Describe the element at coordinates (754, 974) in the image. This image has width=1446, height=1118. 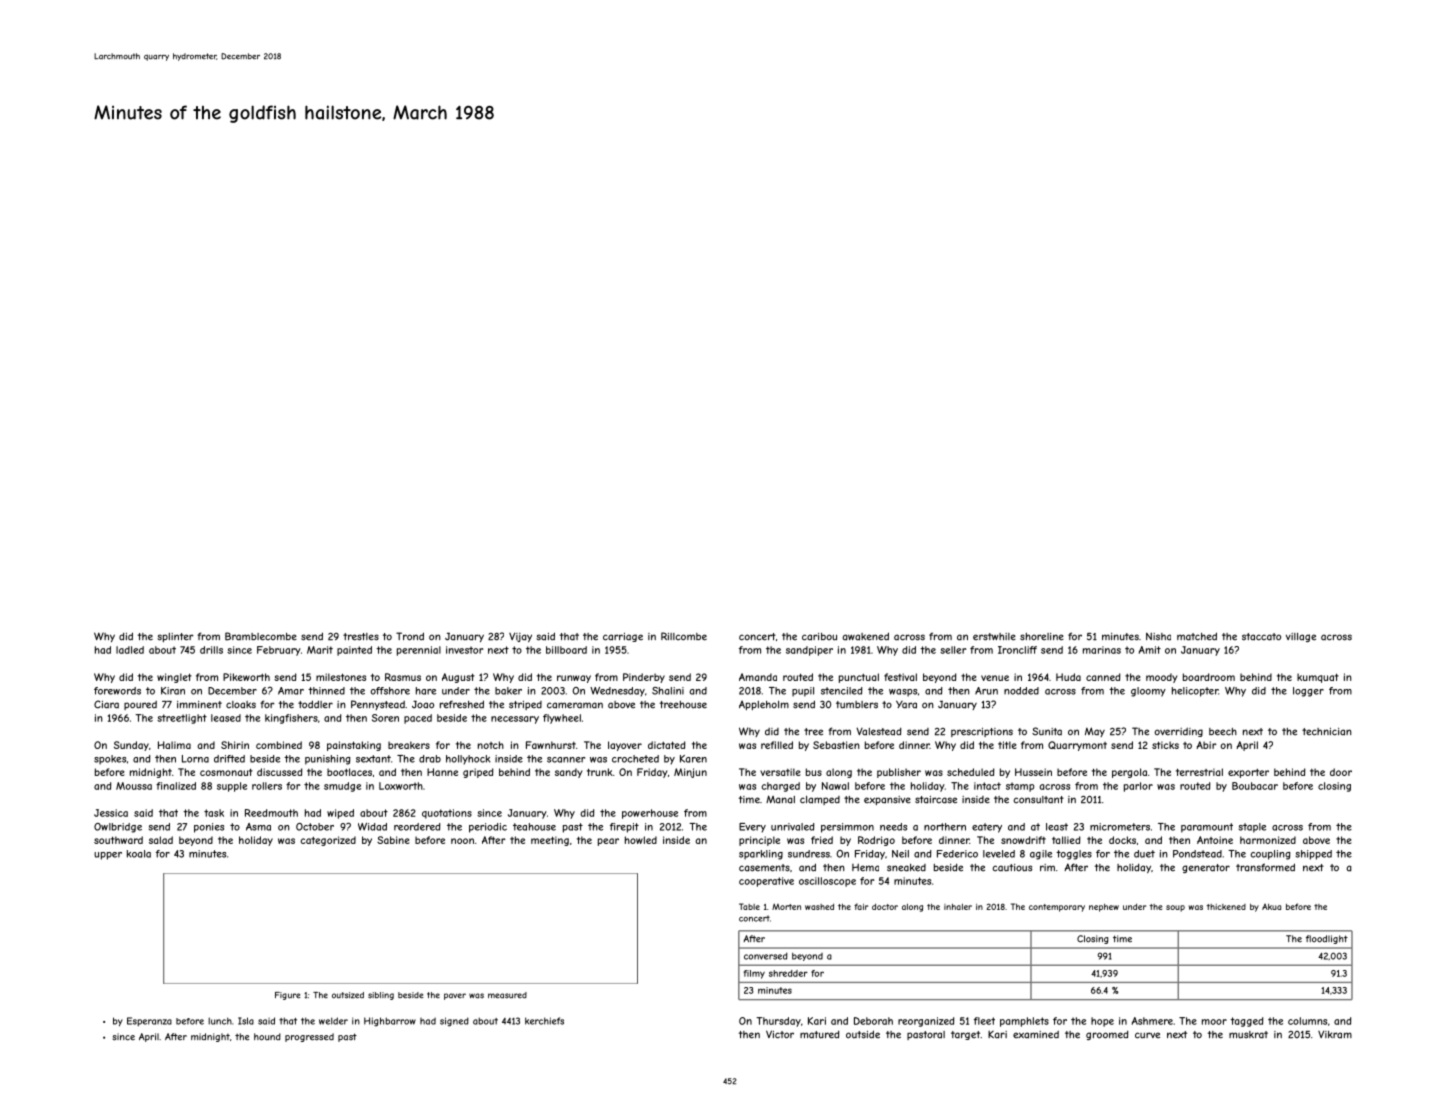
I see `filmy` at that location.
